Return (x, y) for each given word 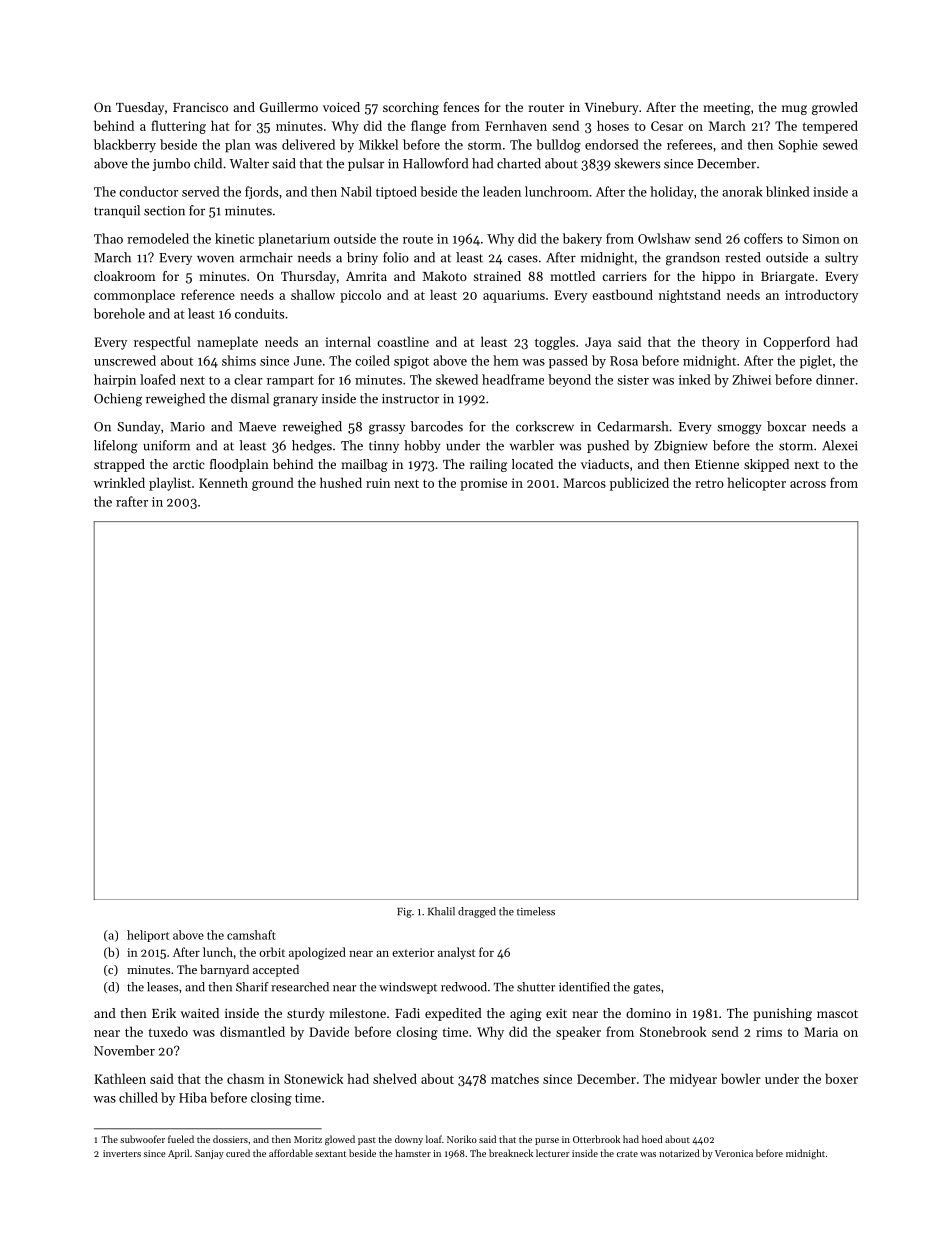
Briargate (787, 277)
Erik (164, 1013)
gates (647, 989)
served (201, 191)
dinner (835, 379)
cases (523, 259)
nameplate (227, 343)
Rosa (624, 361)
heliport (148, 936)
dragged (477, 912)
